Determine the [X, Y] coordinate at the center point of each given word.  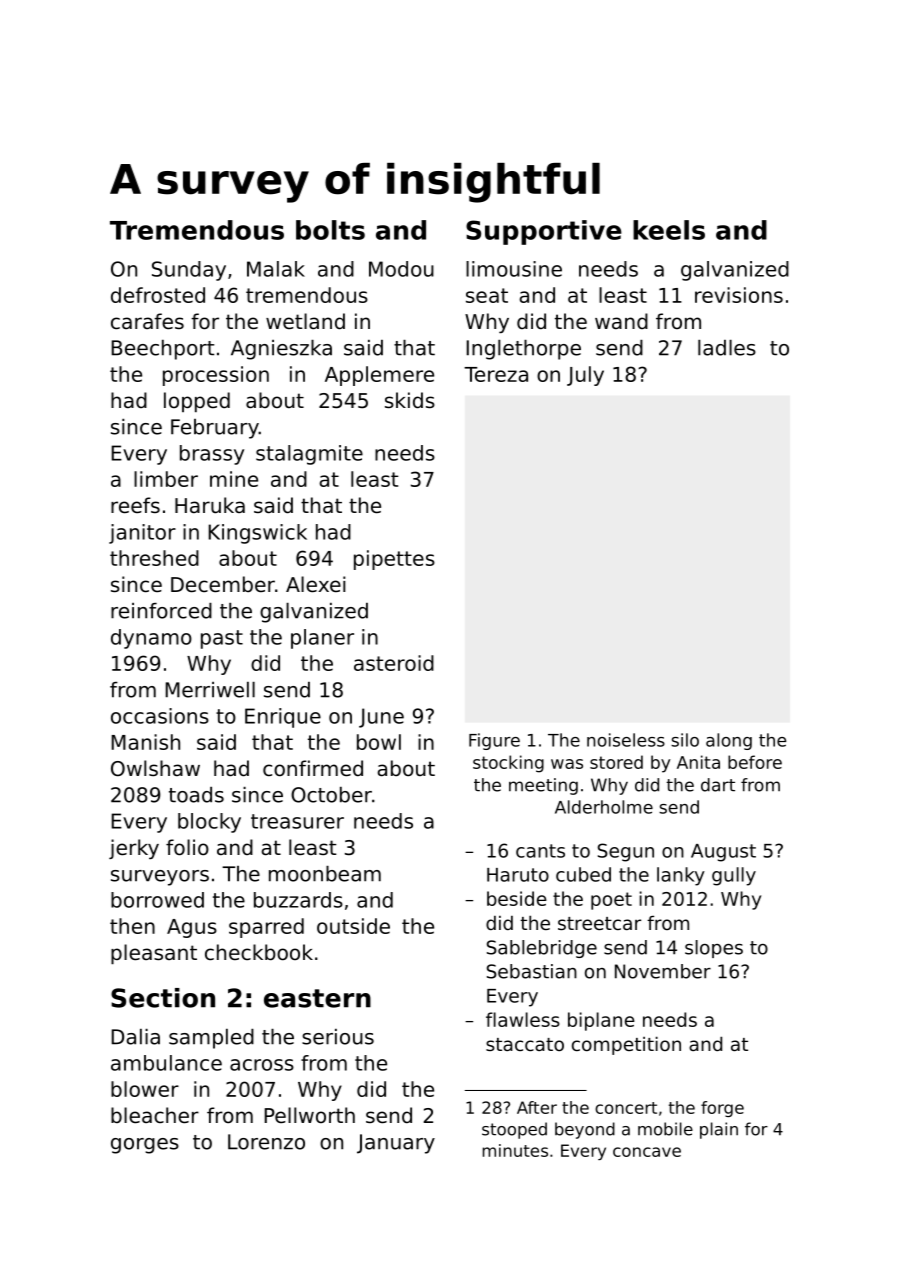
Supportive [544, 232]
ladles [727, 348]
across [262, 1065]
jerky [134, 849]
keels [669, 230]
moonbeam [325, 874]
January [396, 1144]
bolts [330, 230]
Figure [494, 741]
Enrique [283, 718]
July [585, 376]
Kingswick [257, 534]
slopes [714, 949]
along [729, 741]
